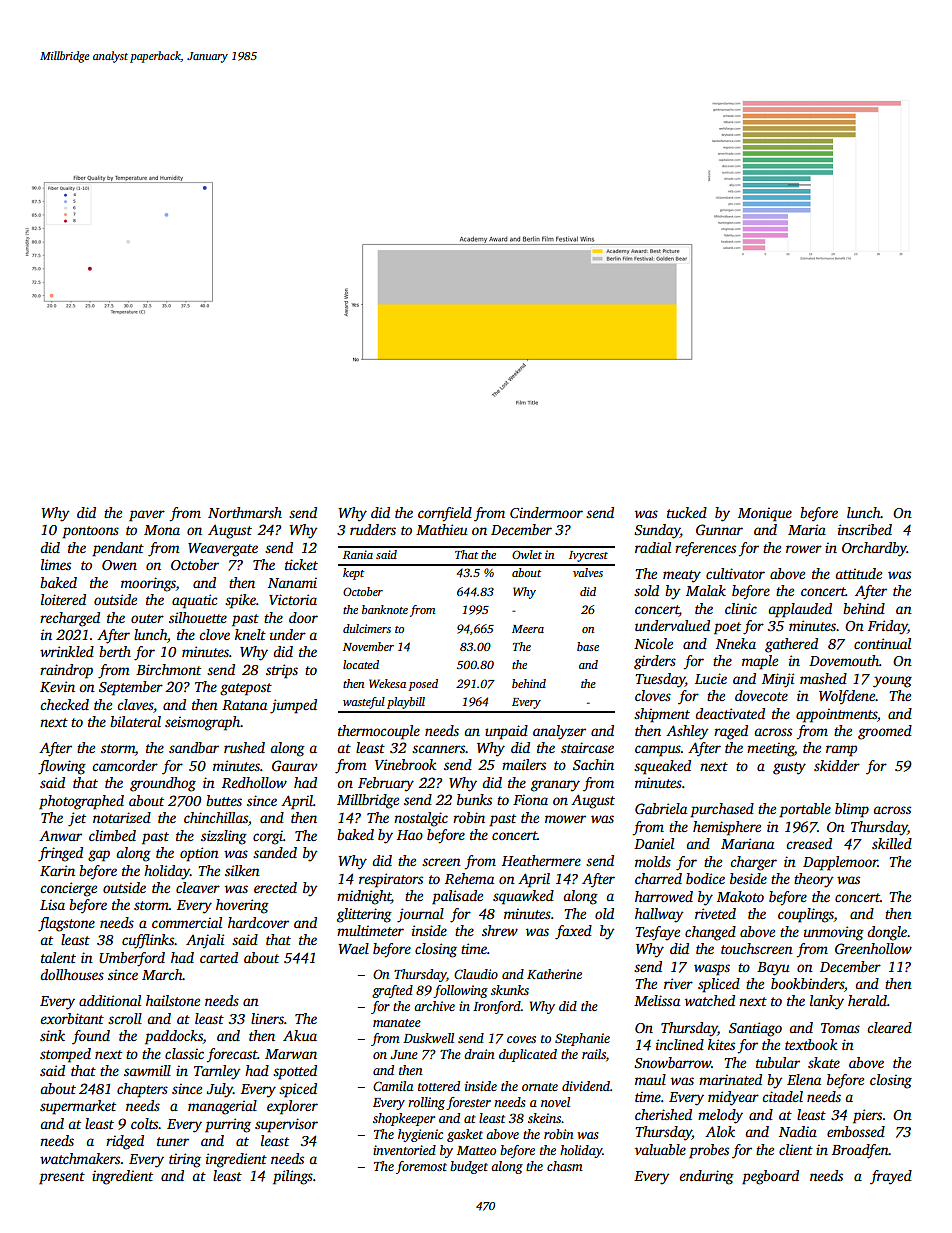  What do you see at coordinates (882, 643) in the document?
I see `continual` at bounding box center [882, 643].
